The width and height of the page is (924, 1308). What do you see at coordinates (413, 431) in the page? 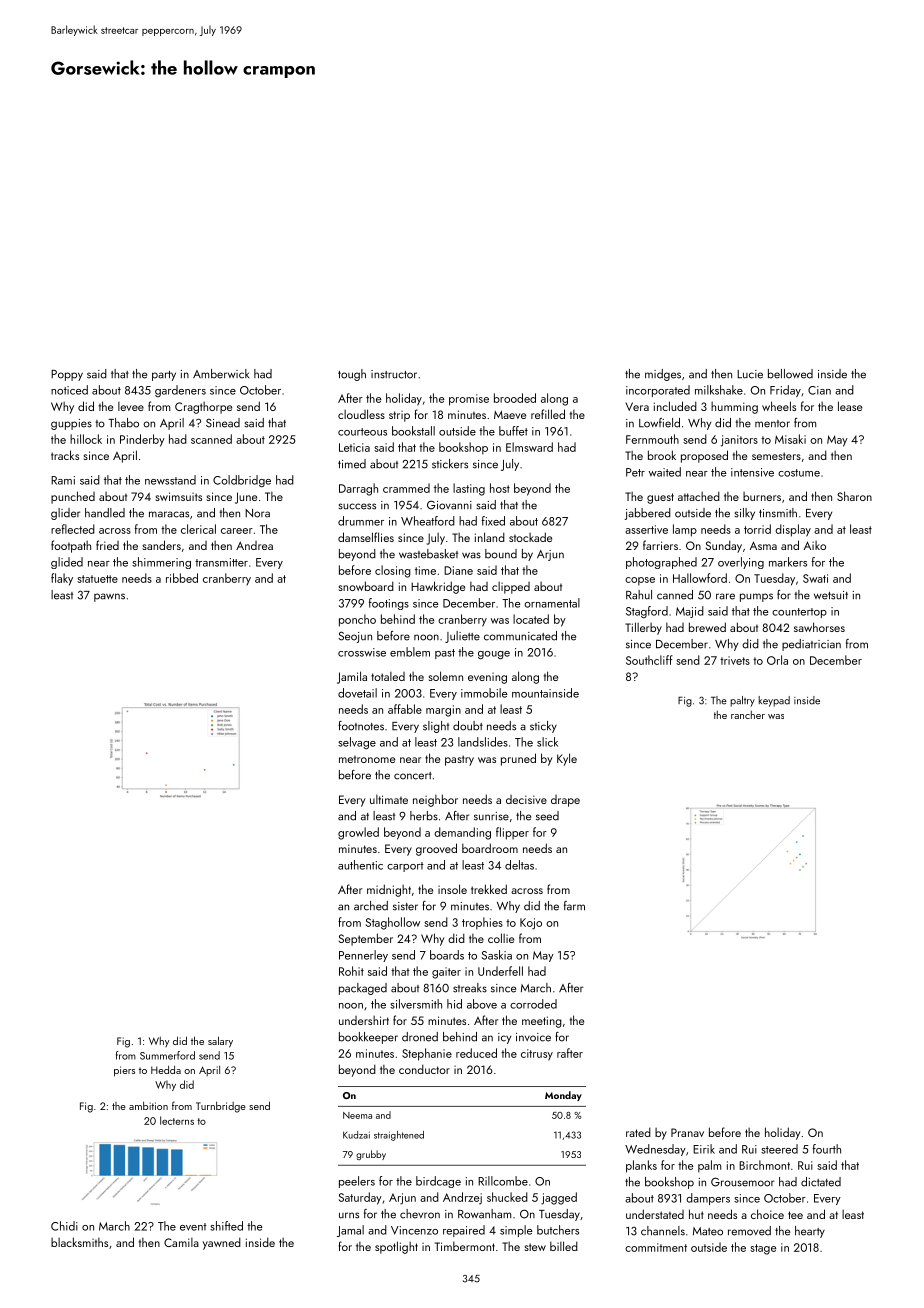
I see `bookstall` at bounding box center [413, 431].
